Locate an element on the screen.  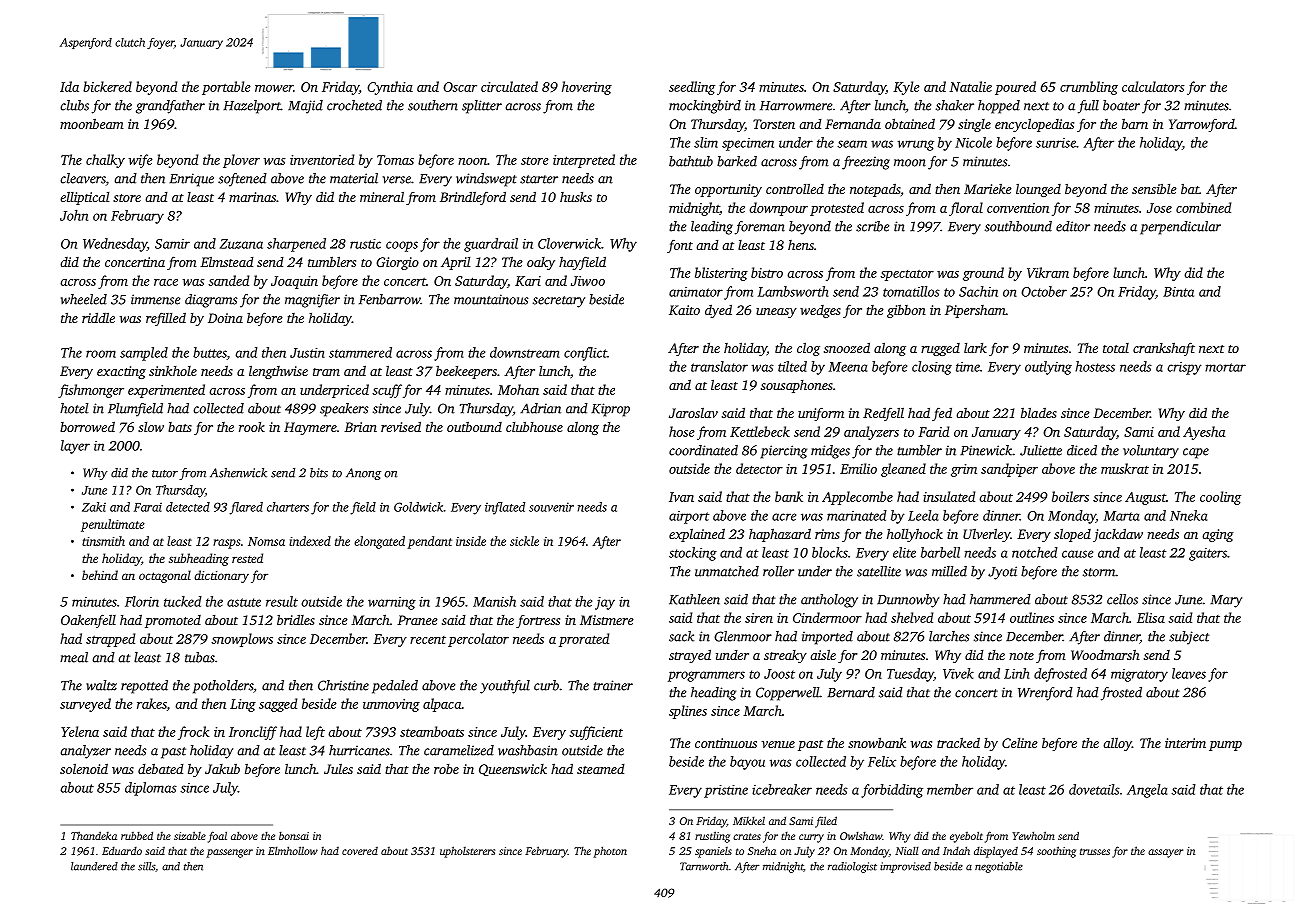
assayer is located at coordinates (1165, 853).
